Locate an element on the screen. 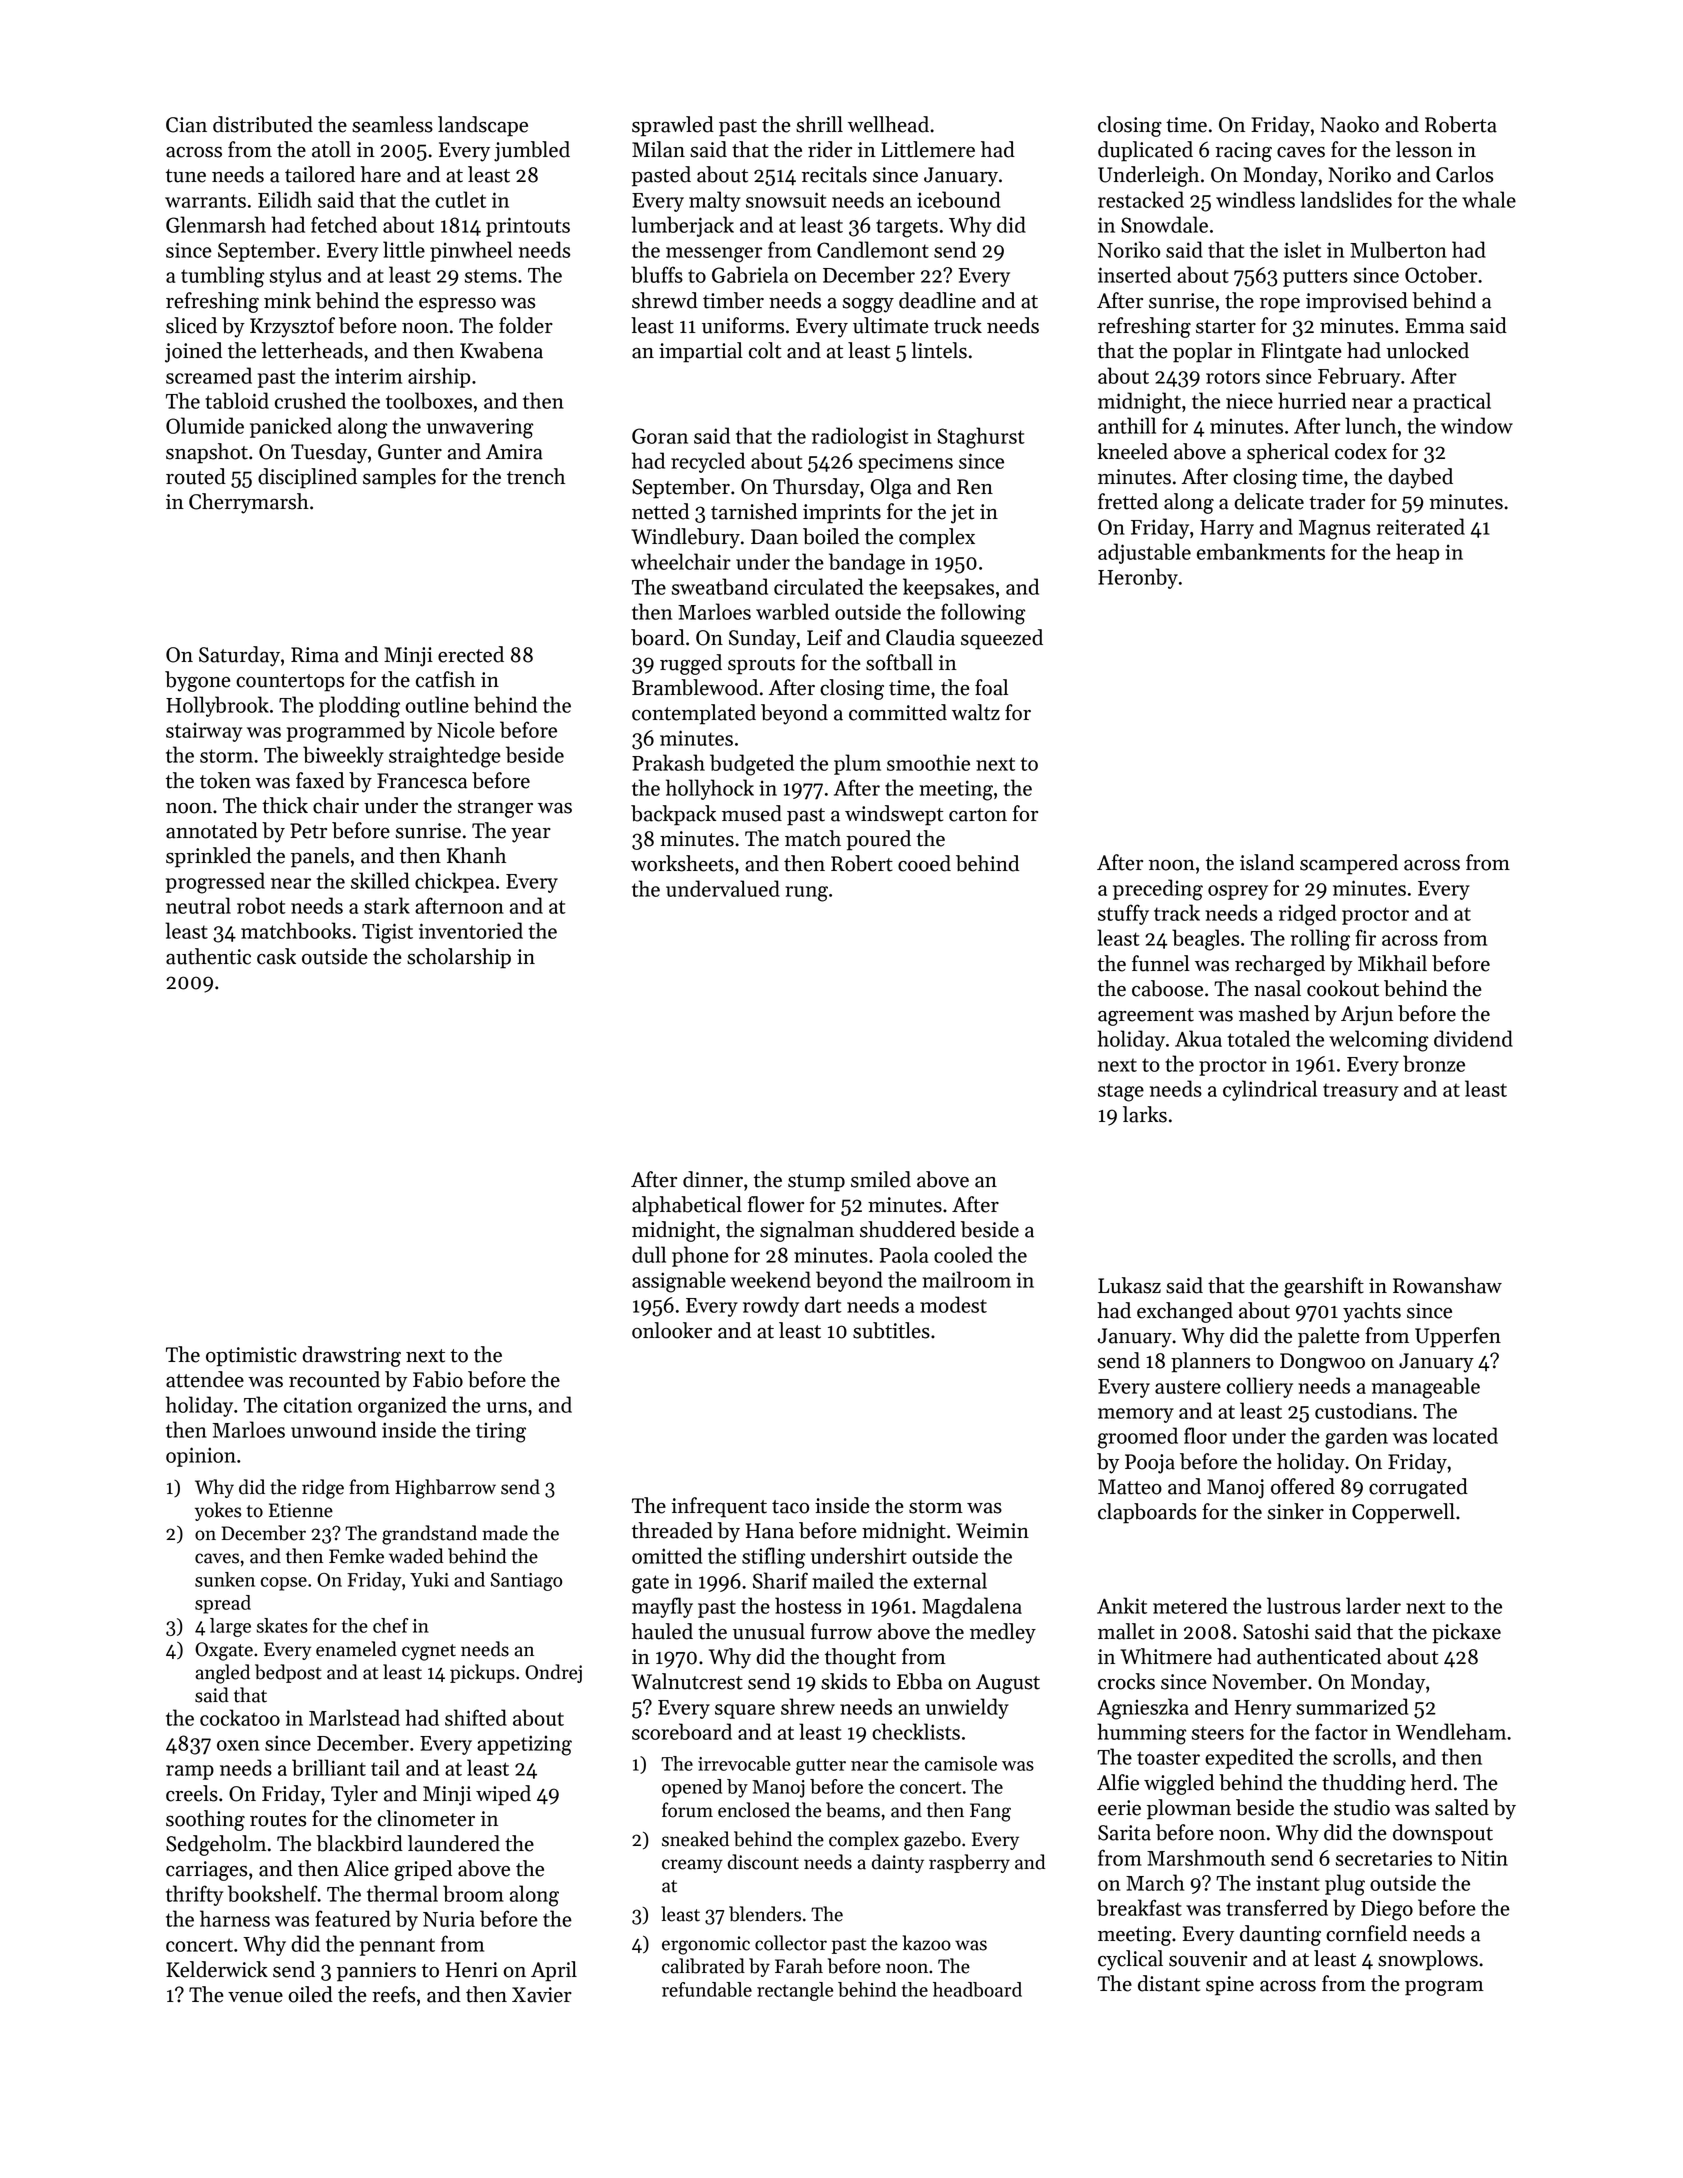 The height and width of the screenshot is (2178, 1683). memory is located at coordinates (1136, 1415).
